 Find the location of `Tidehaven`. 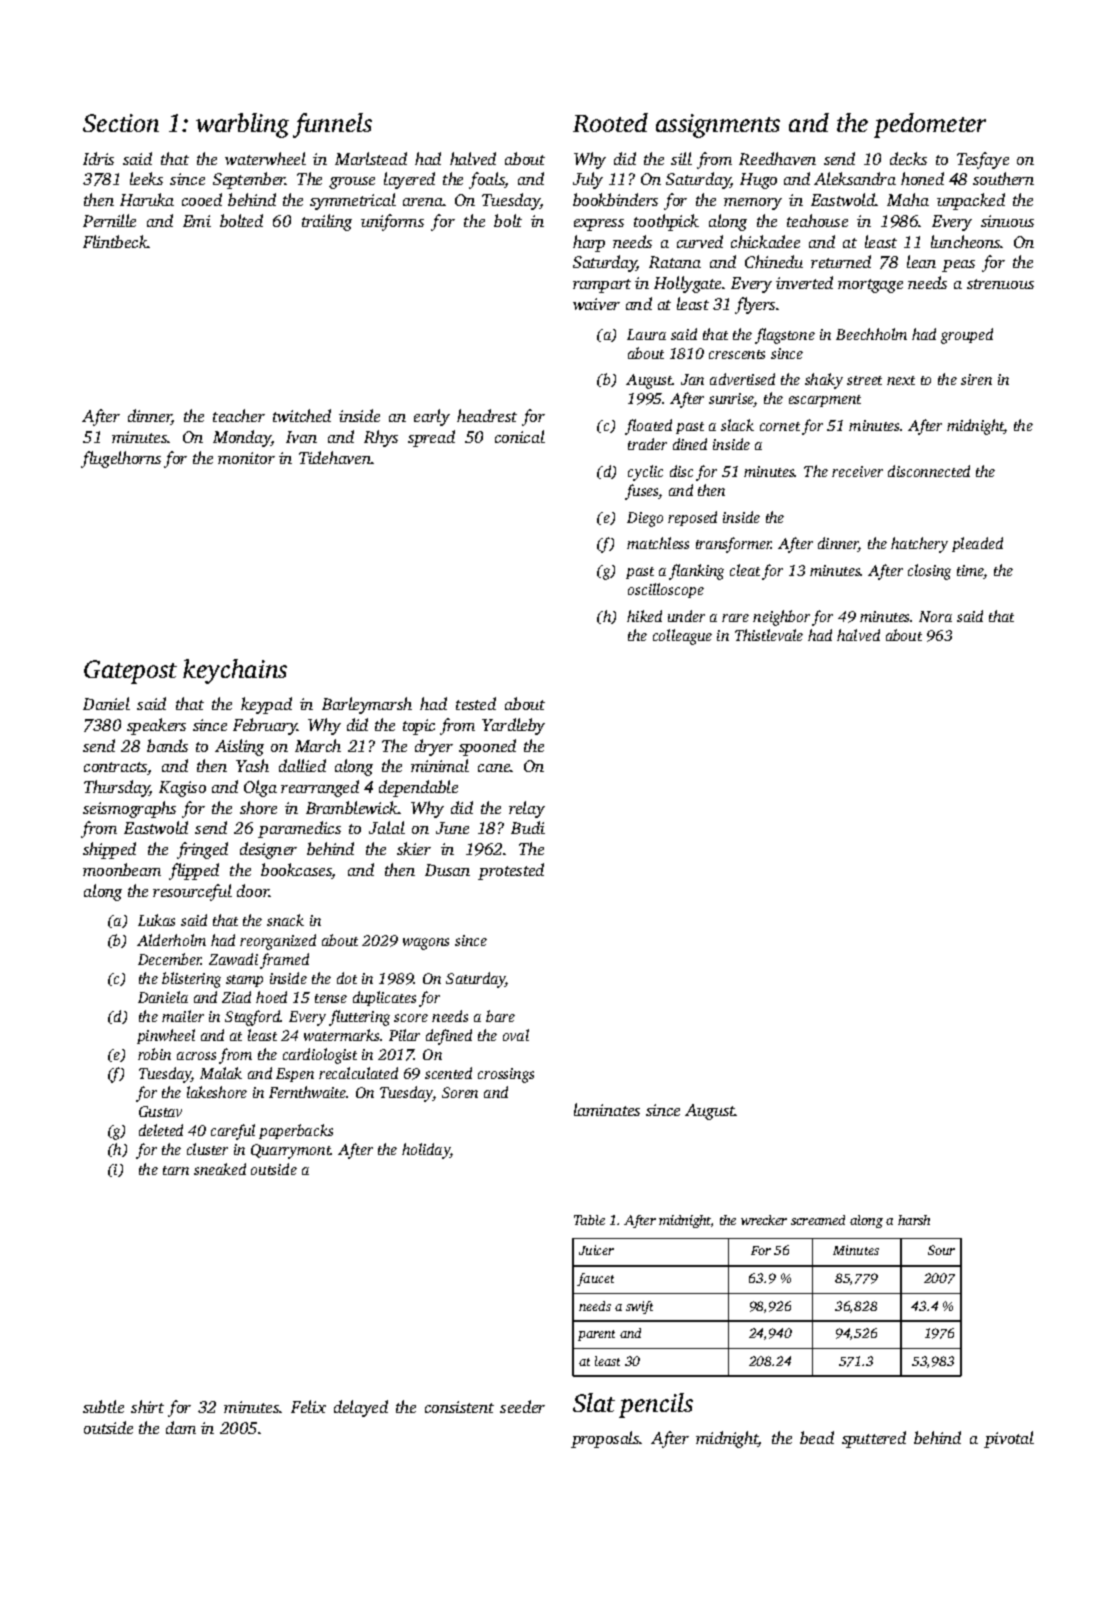

Tidehaven is located at coordinates (335, 457).
